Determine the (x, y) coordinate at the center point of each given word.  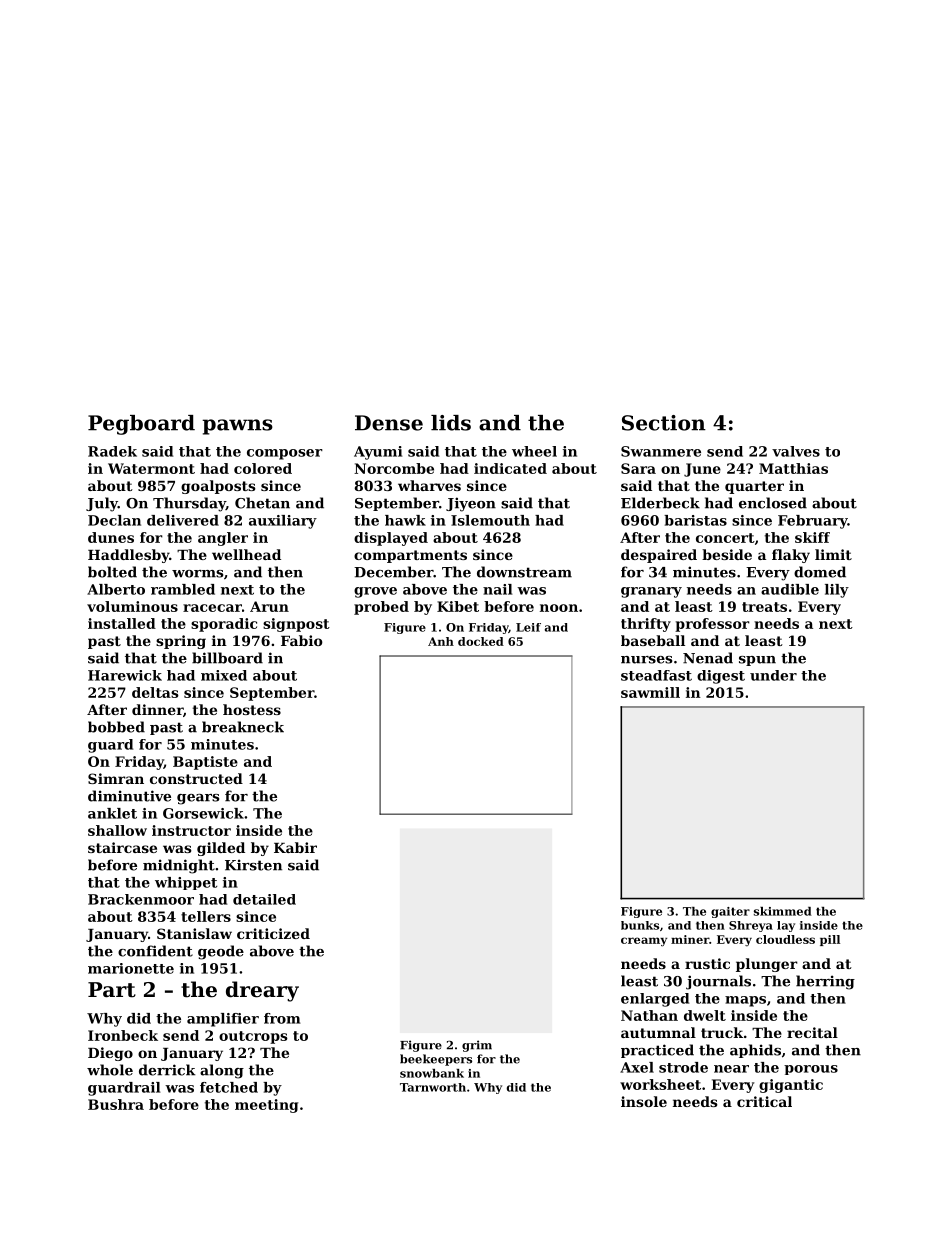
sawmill (650, 692)
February (813, 522)
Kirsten (253, 865)
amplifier (223, 1020)
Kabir (295, 847)
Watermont (151, 468)
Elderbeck (660, 503)
